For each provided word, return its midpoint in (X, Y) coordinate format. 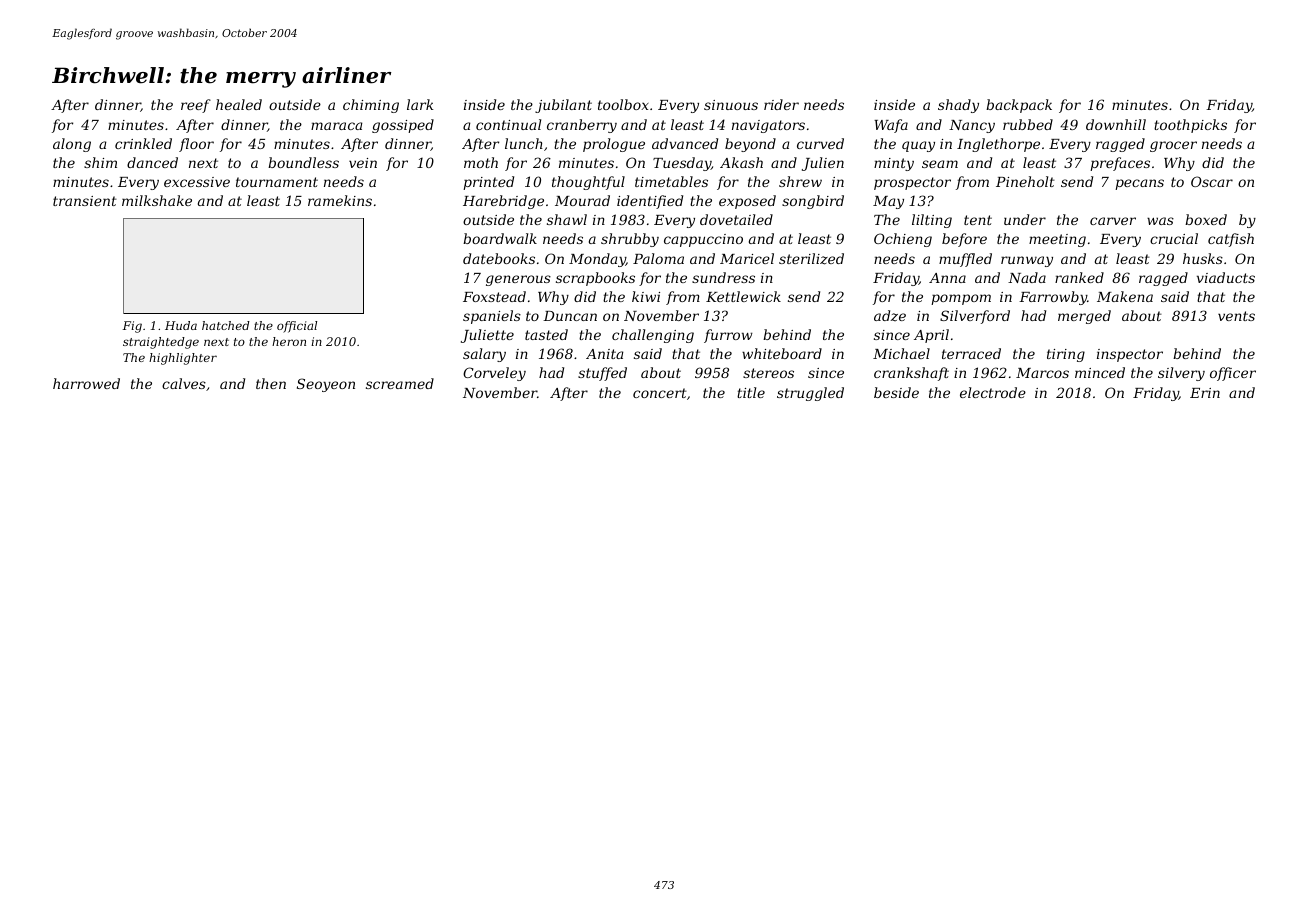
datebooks (499, 258)
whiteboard (782, 353)
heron (289, 341)
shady (958, 106)
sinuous (731, 105)
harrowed (86, 383)
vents (1236, 316)
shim (100, 162)
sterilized (811, 259)
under (1025, 219)
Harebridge (503, 202)
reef (196, 106)
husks (1203, 258)
